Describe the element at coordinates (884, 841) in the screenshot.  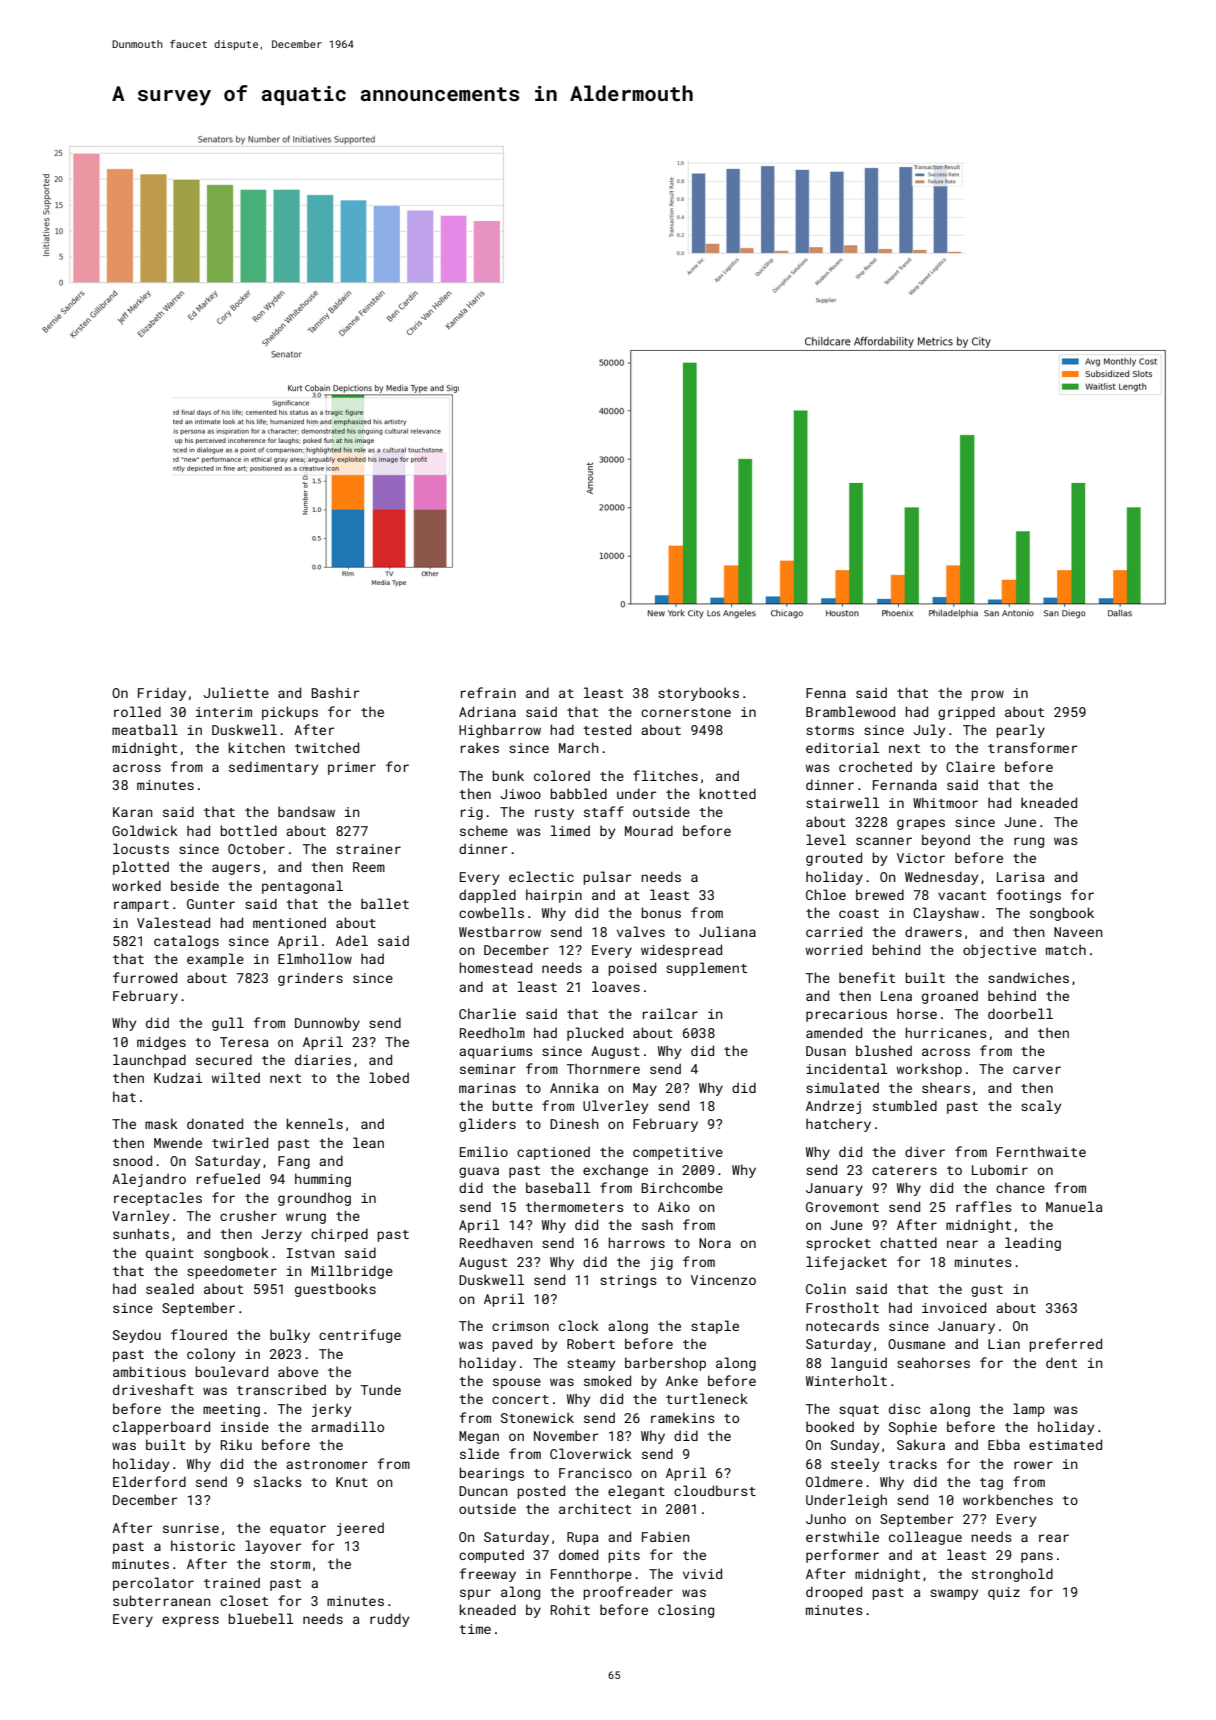
I see `scanner` at that location.
